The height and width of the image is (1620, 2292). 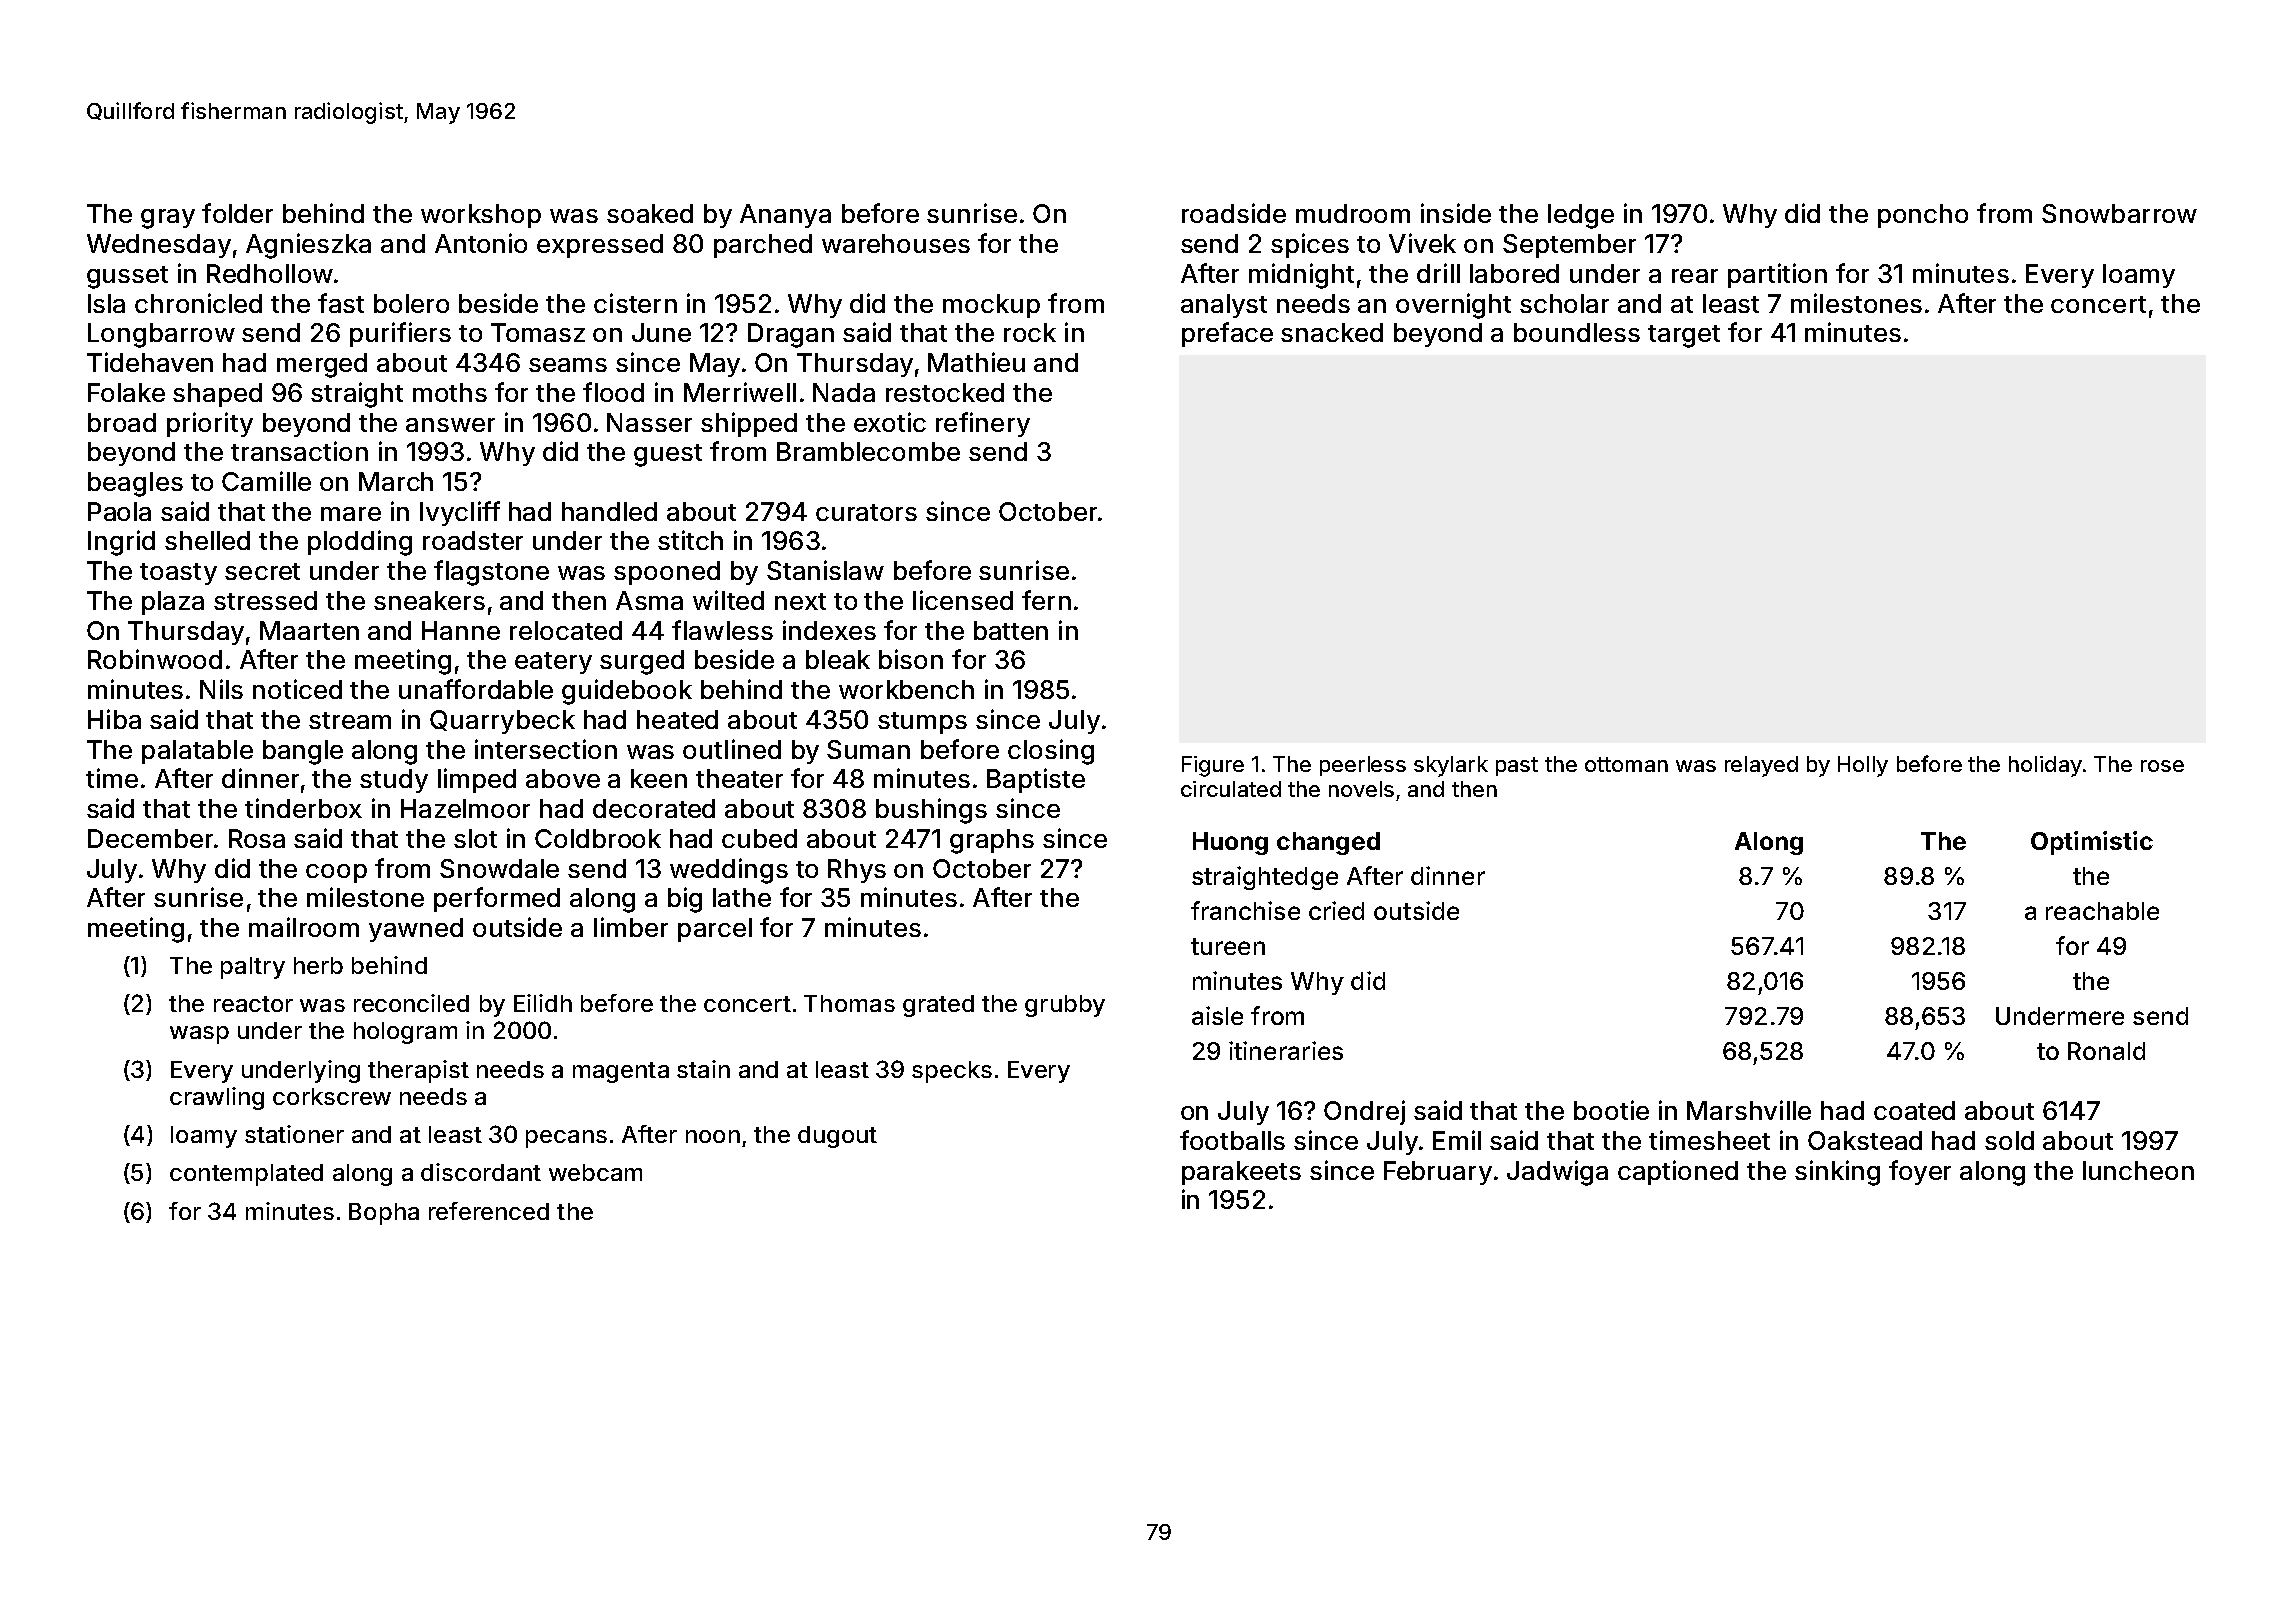 What do you see at coordinates (1777, 275) in the image?
I see `partition` at bounding box center [1777, 275].
